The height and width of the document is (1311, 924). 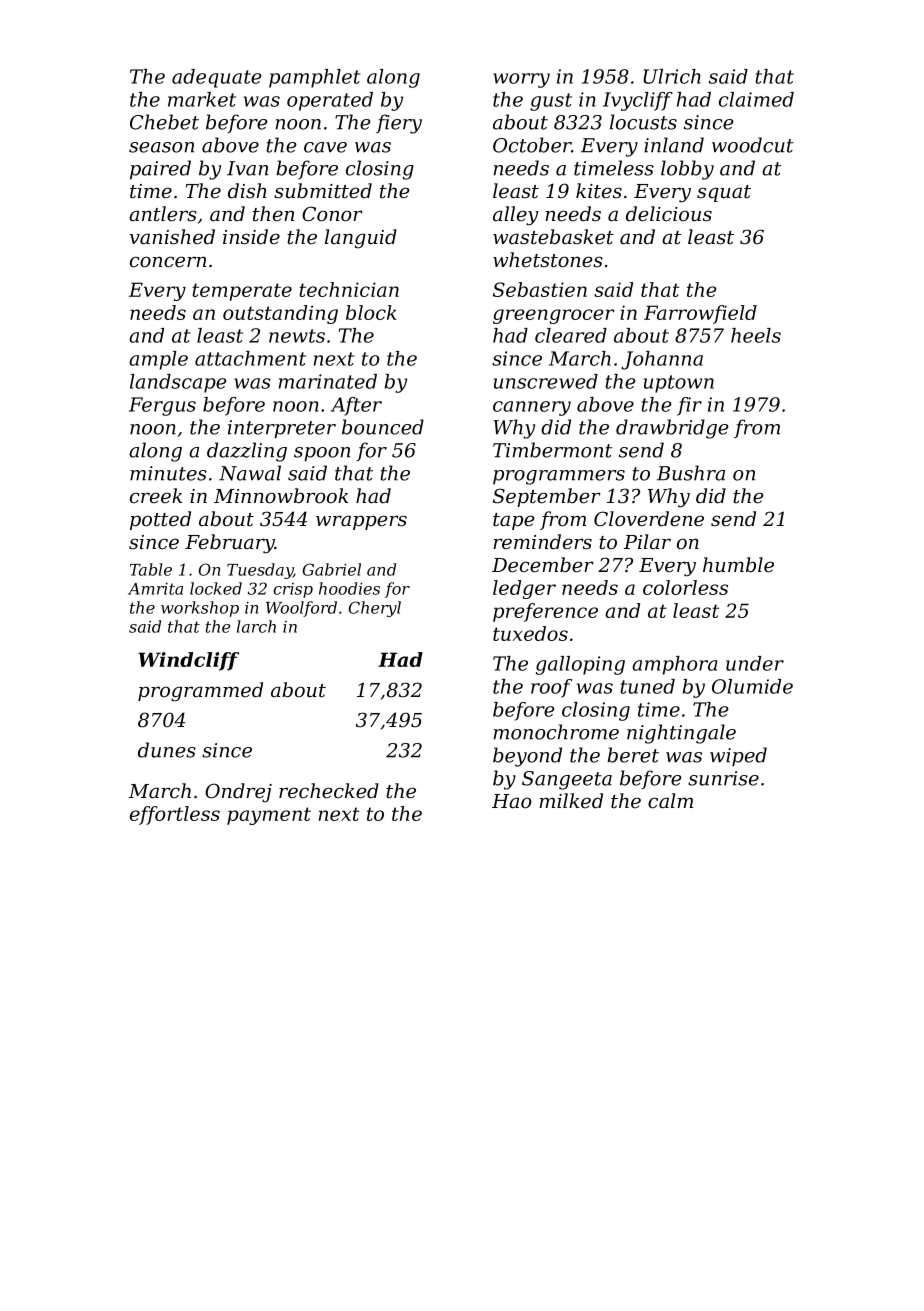 What do you see at coordinates (691, 473) in the document?
I see `Bushra` at bounding box center [691, 473].
